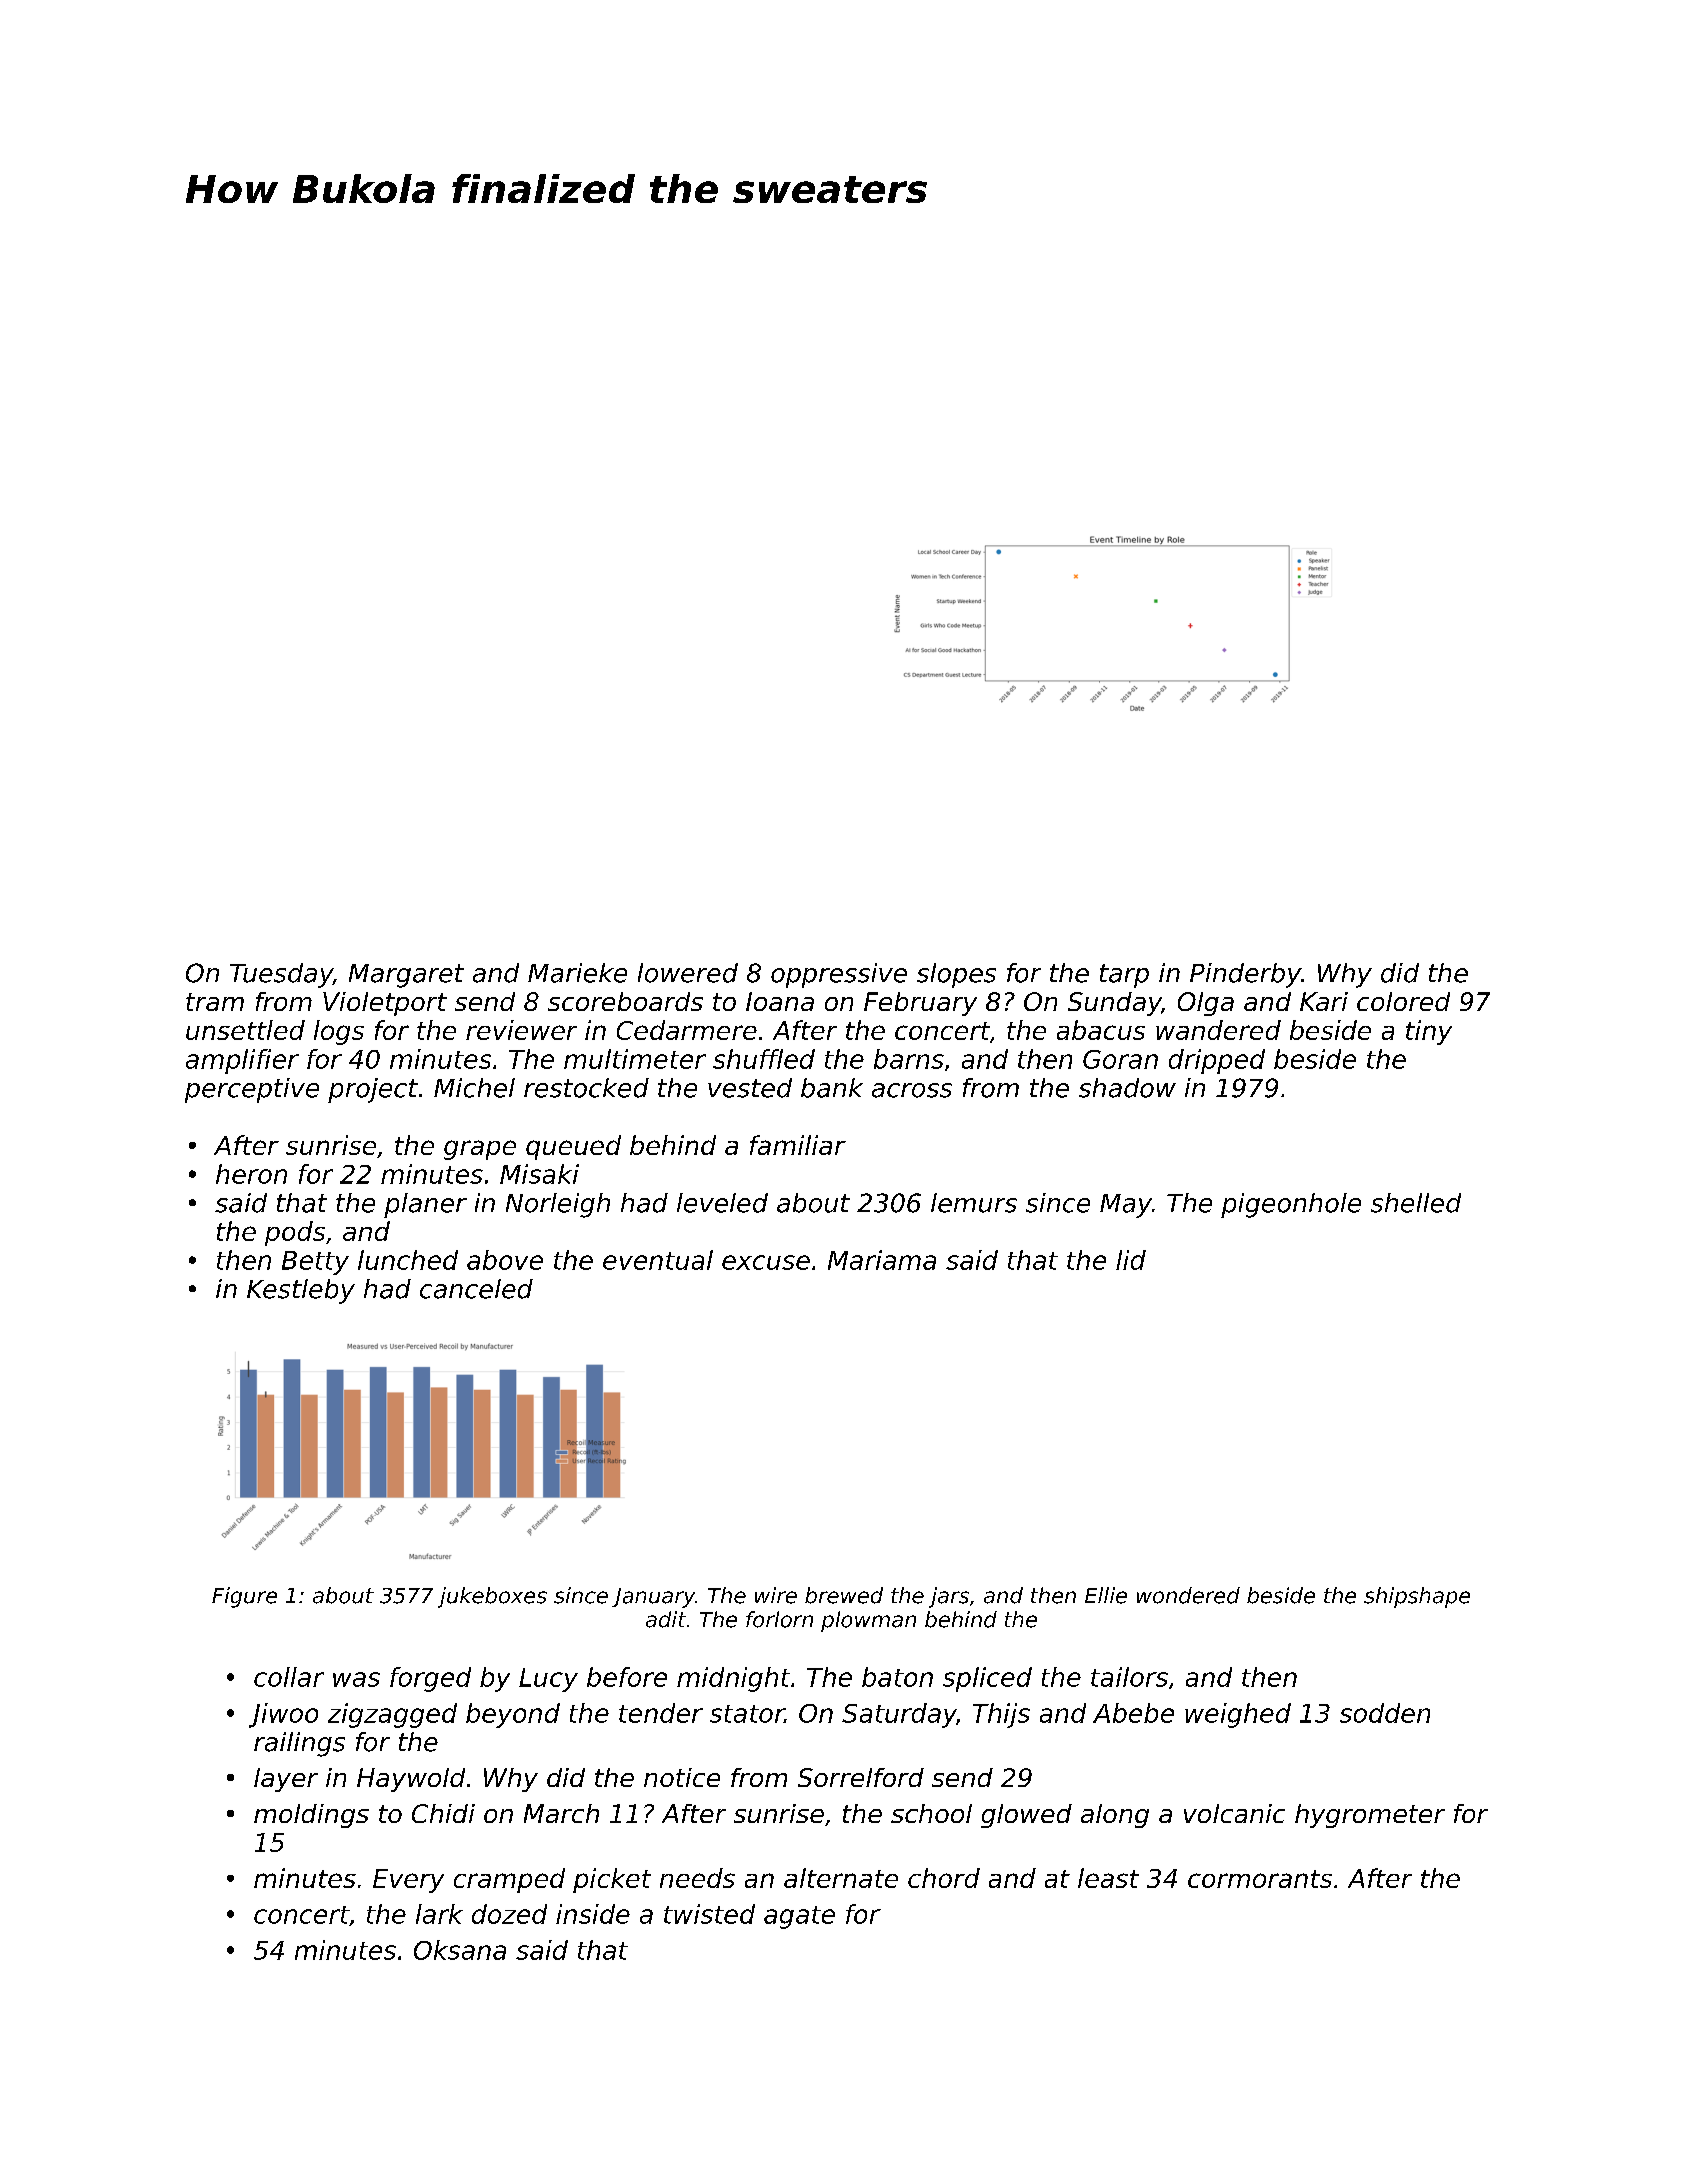 The image size is (1683, 2178). I want to click on Kestleby, so click(301, 1291).
